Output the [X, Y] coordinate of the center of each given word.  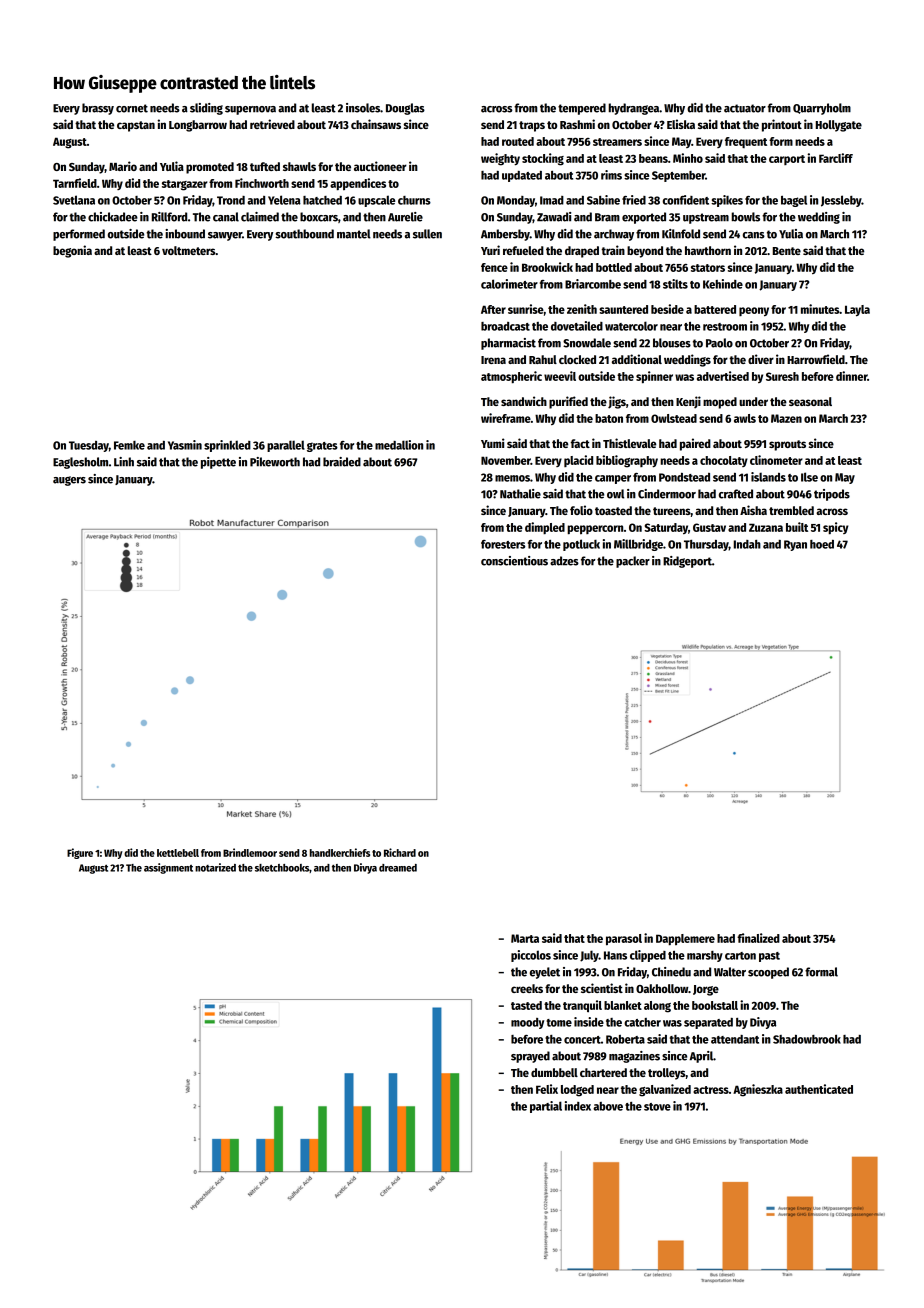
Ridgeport [687, 562]
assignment [168, 868]
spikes [727, 201]
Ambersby [505, 235]
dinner [851, 376]
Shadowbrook [807, 1039]
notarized [215, 867]
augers [69, 481]
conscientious [514, 561]
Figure [80, 853]
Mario [123, 166]
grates [322, 447]
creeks [527, 988]
